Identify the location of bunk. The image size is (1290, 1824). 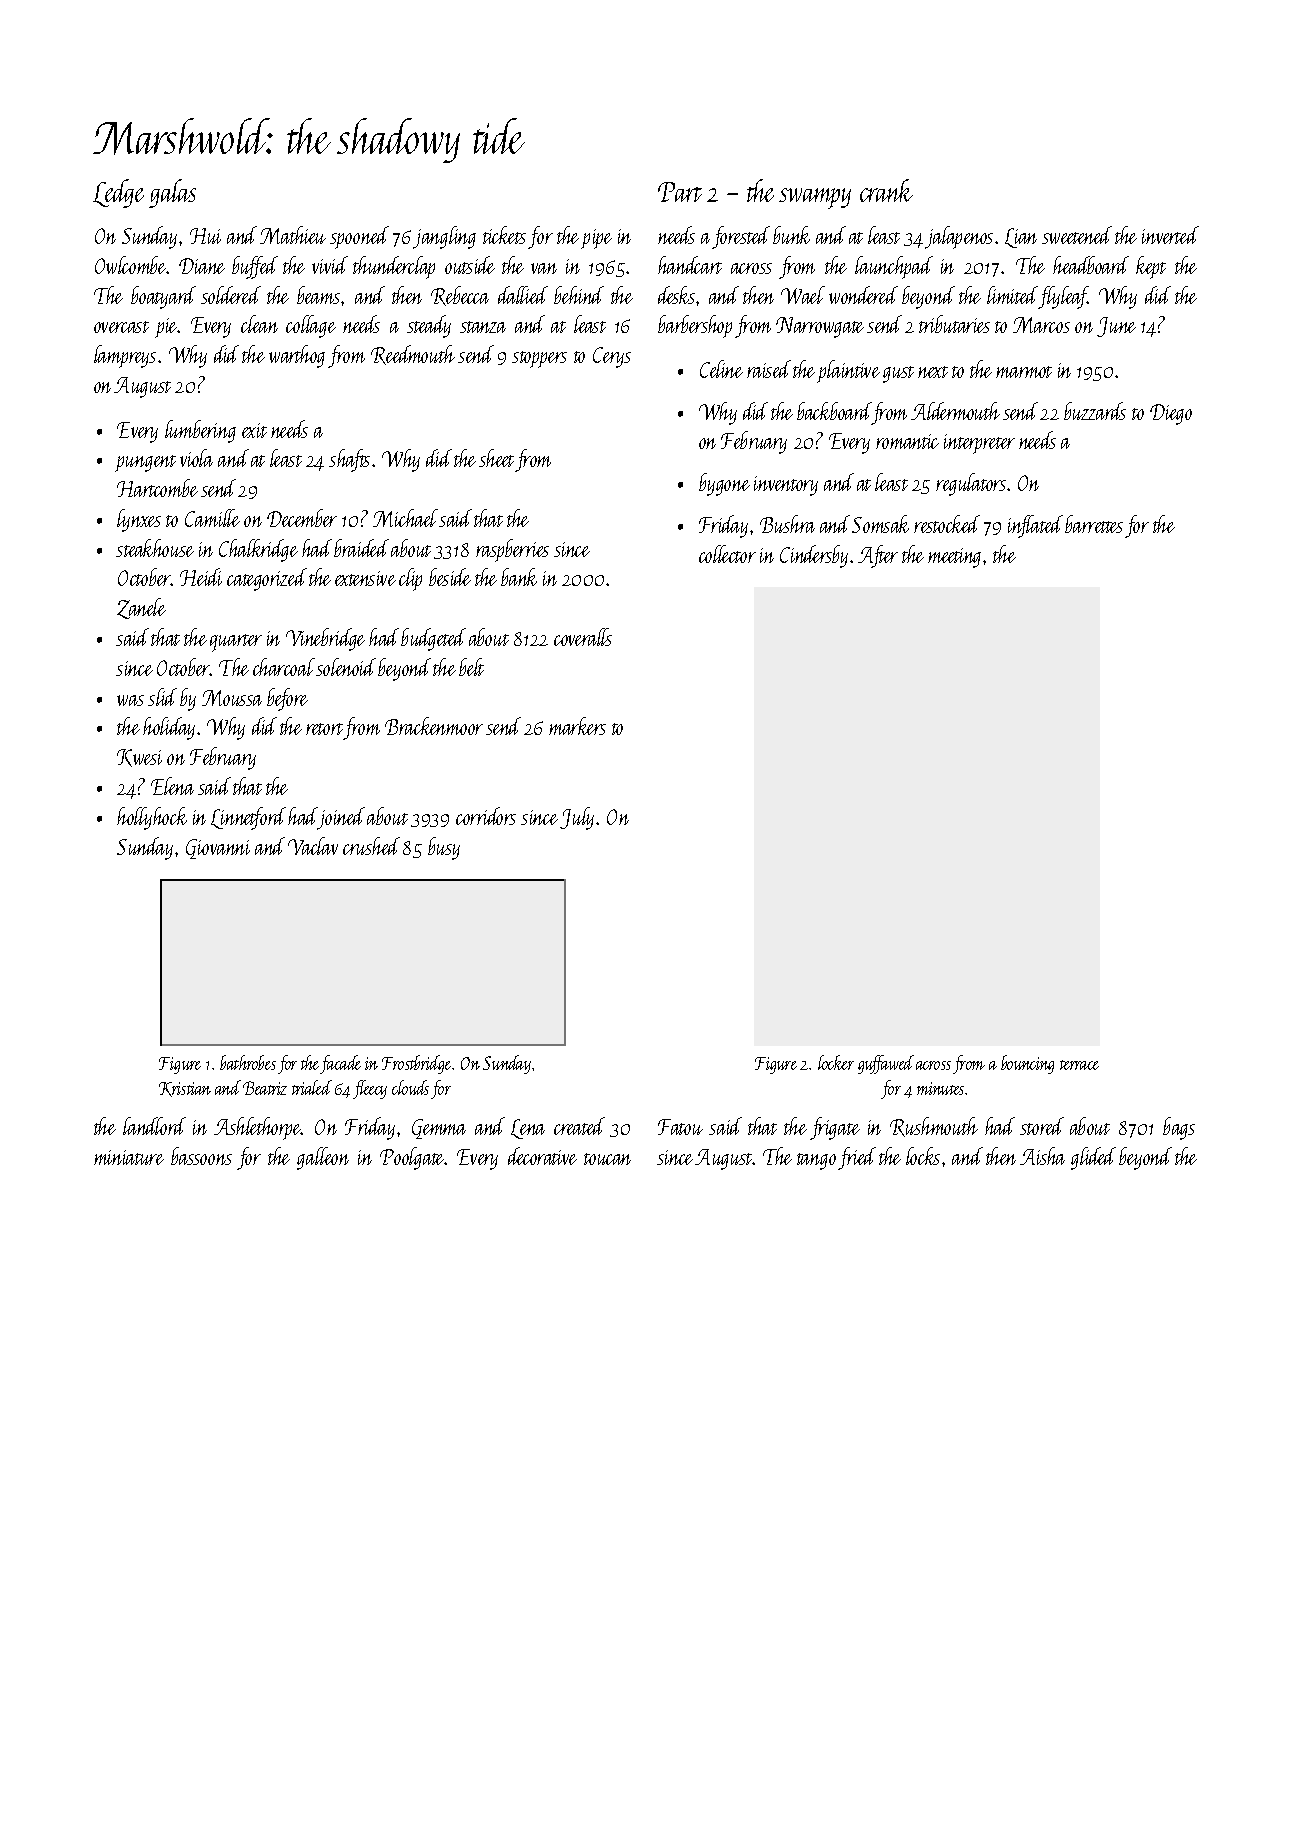
(791, 235).
